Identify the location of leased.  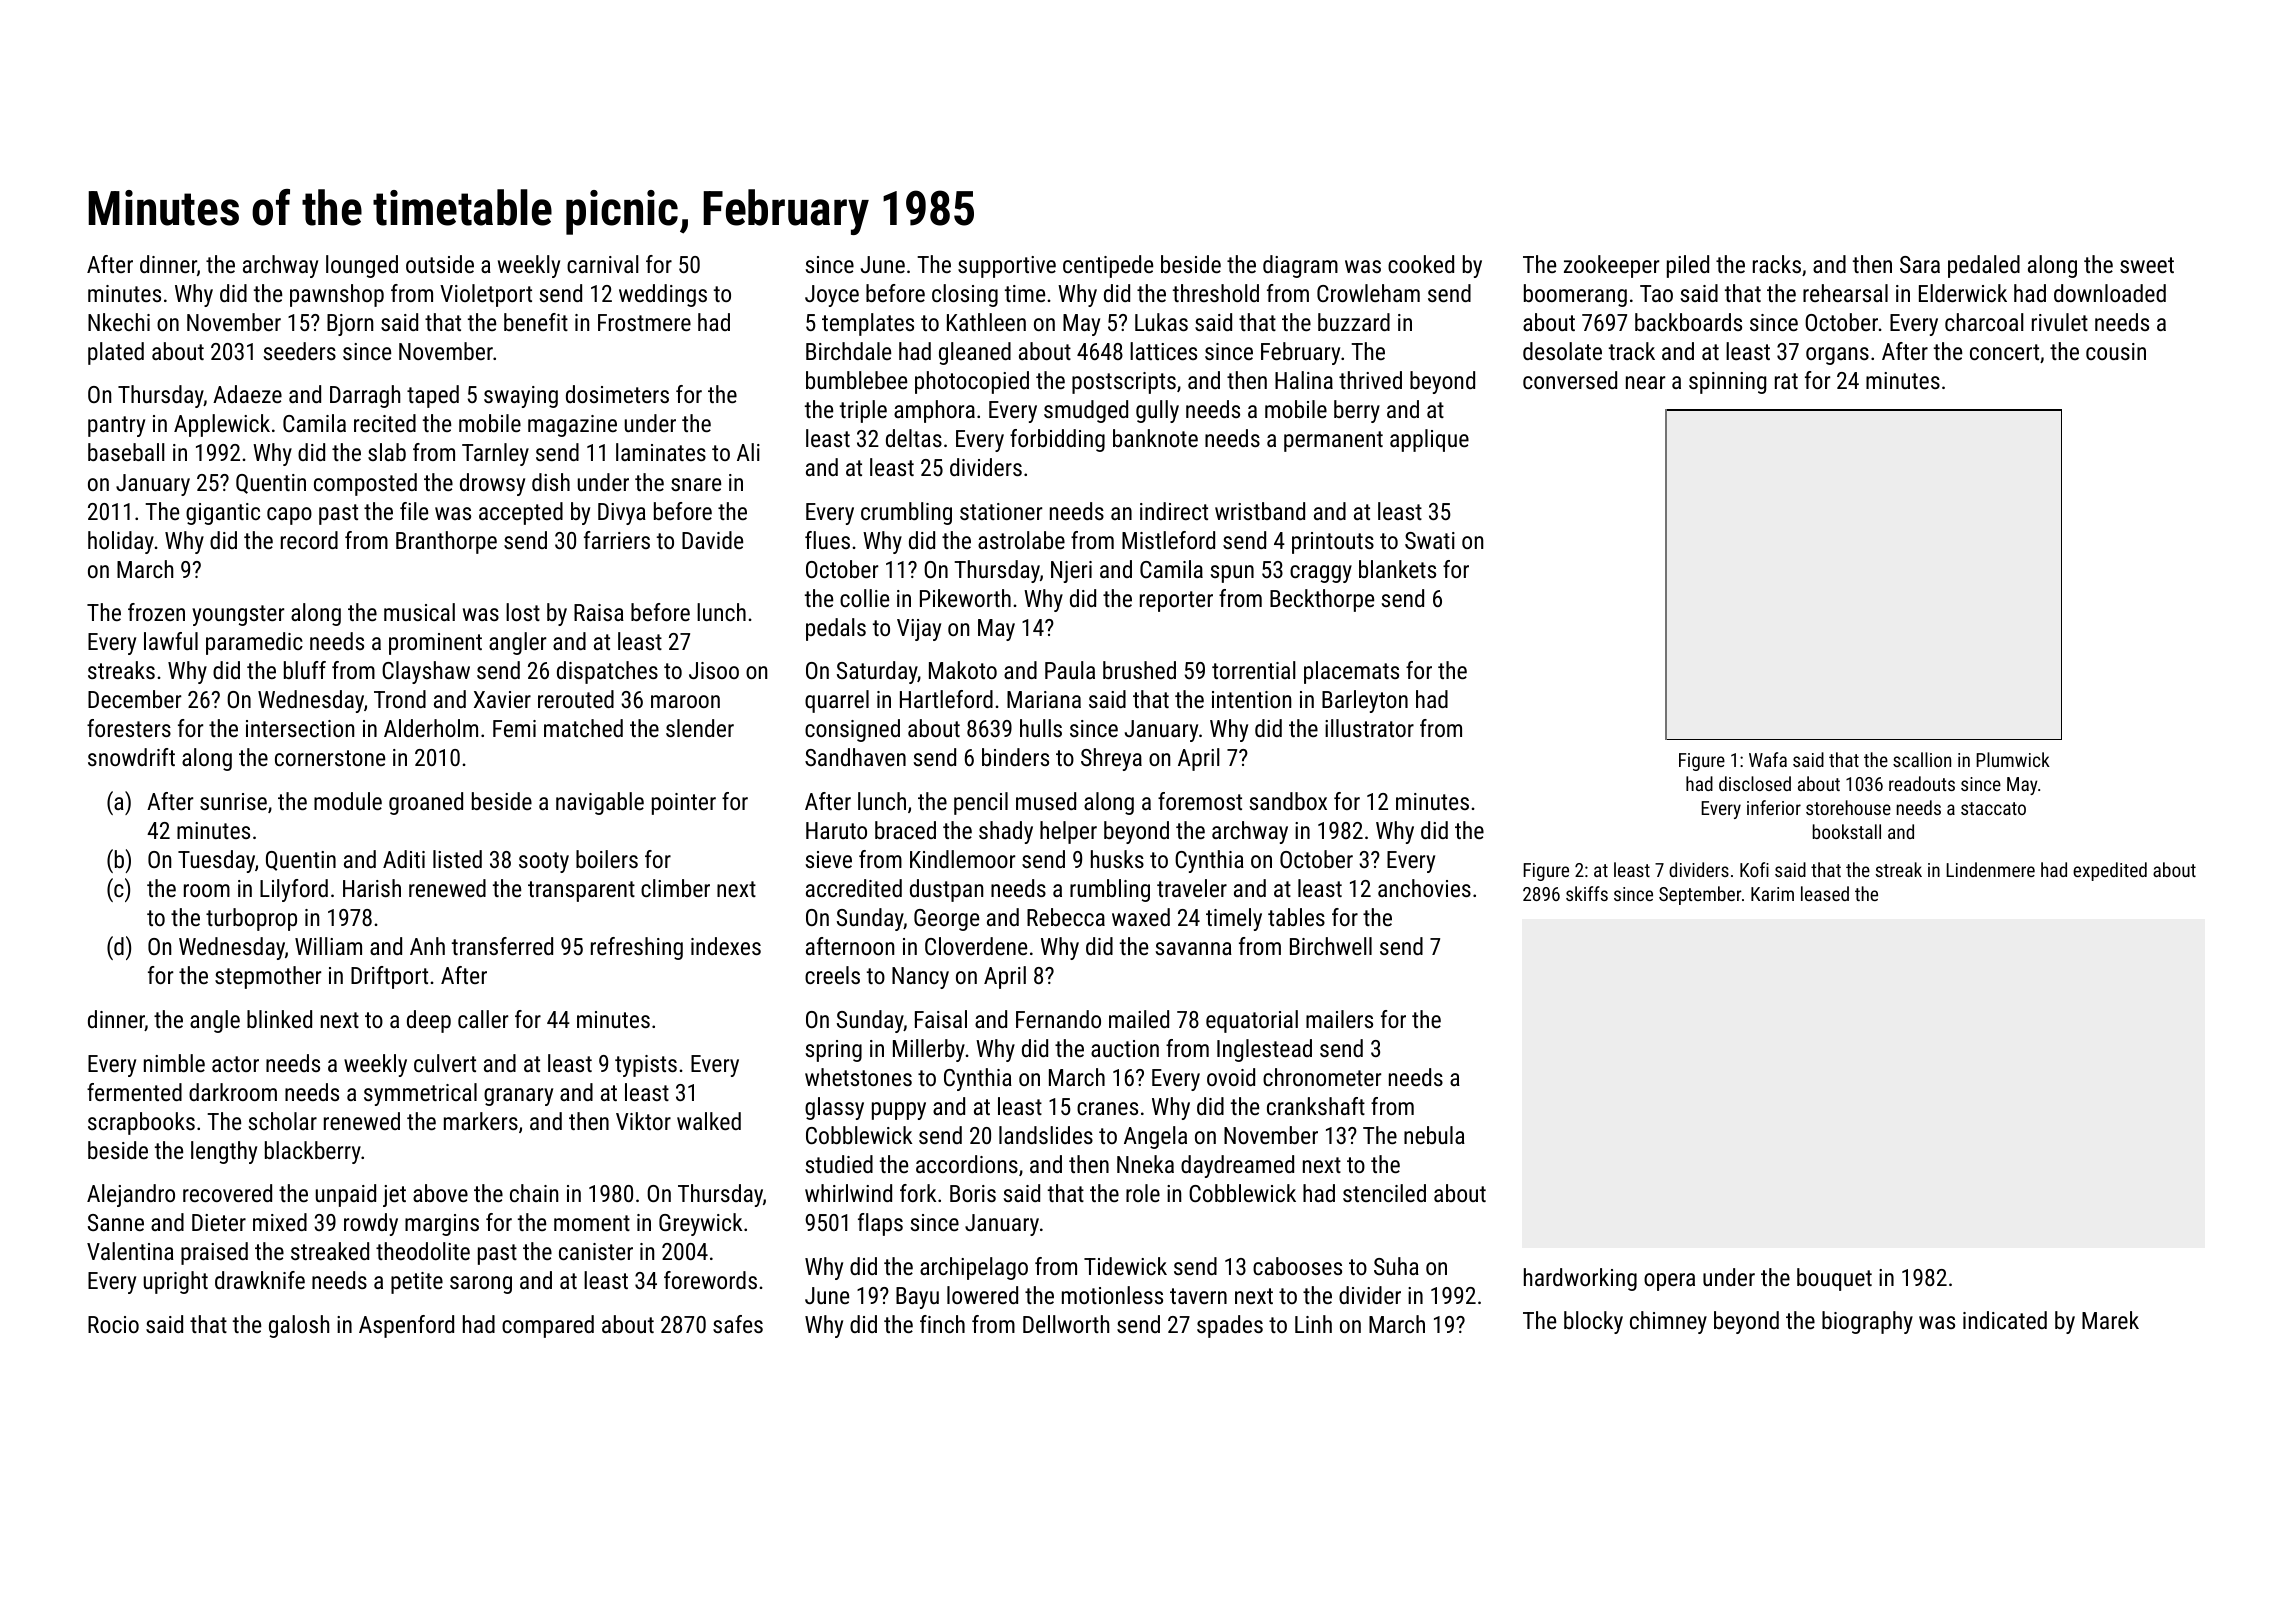
(1825, 893).
